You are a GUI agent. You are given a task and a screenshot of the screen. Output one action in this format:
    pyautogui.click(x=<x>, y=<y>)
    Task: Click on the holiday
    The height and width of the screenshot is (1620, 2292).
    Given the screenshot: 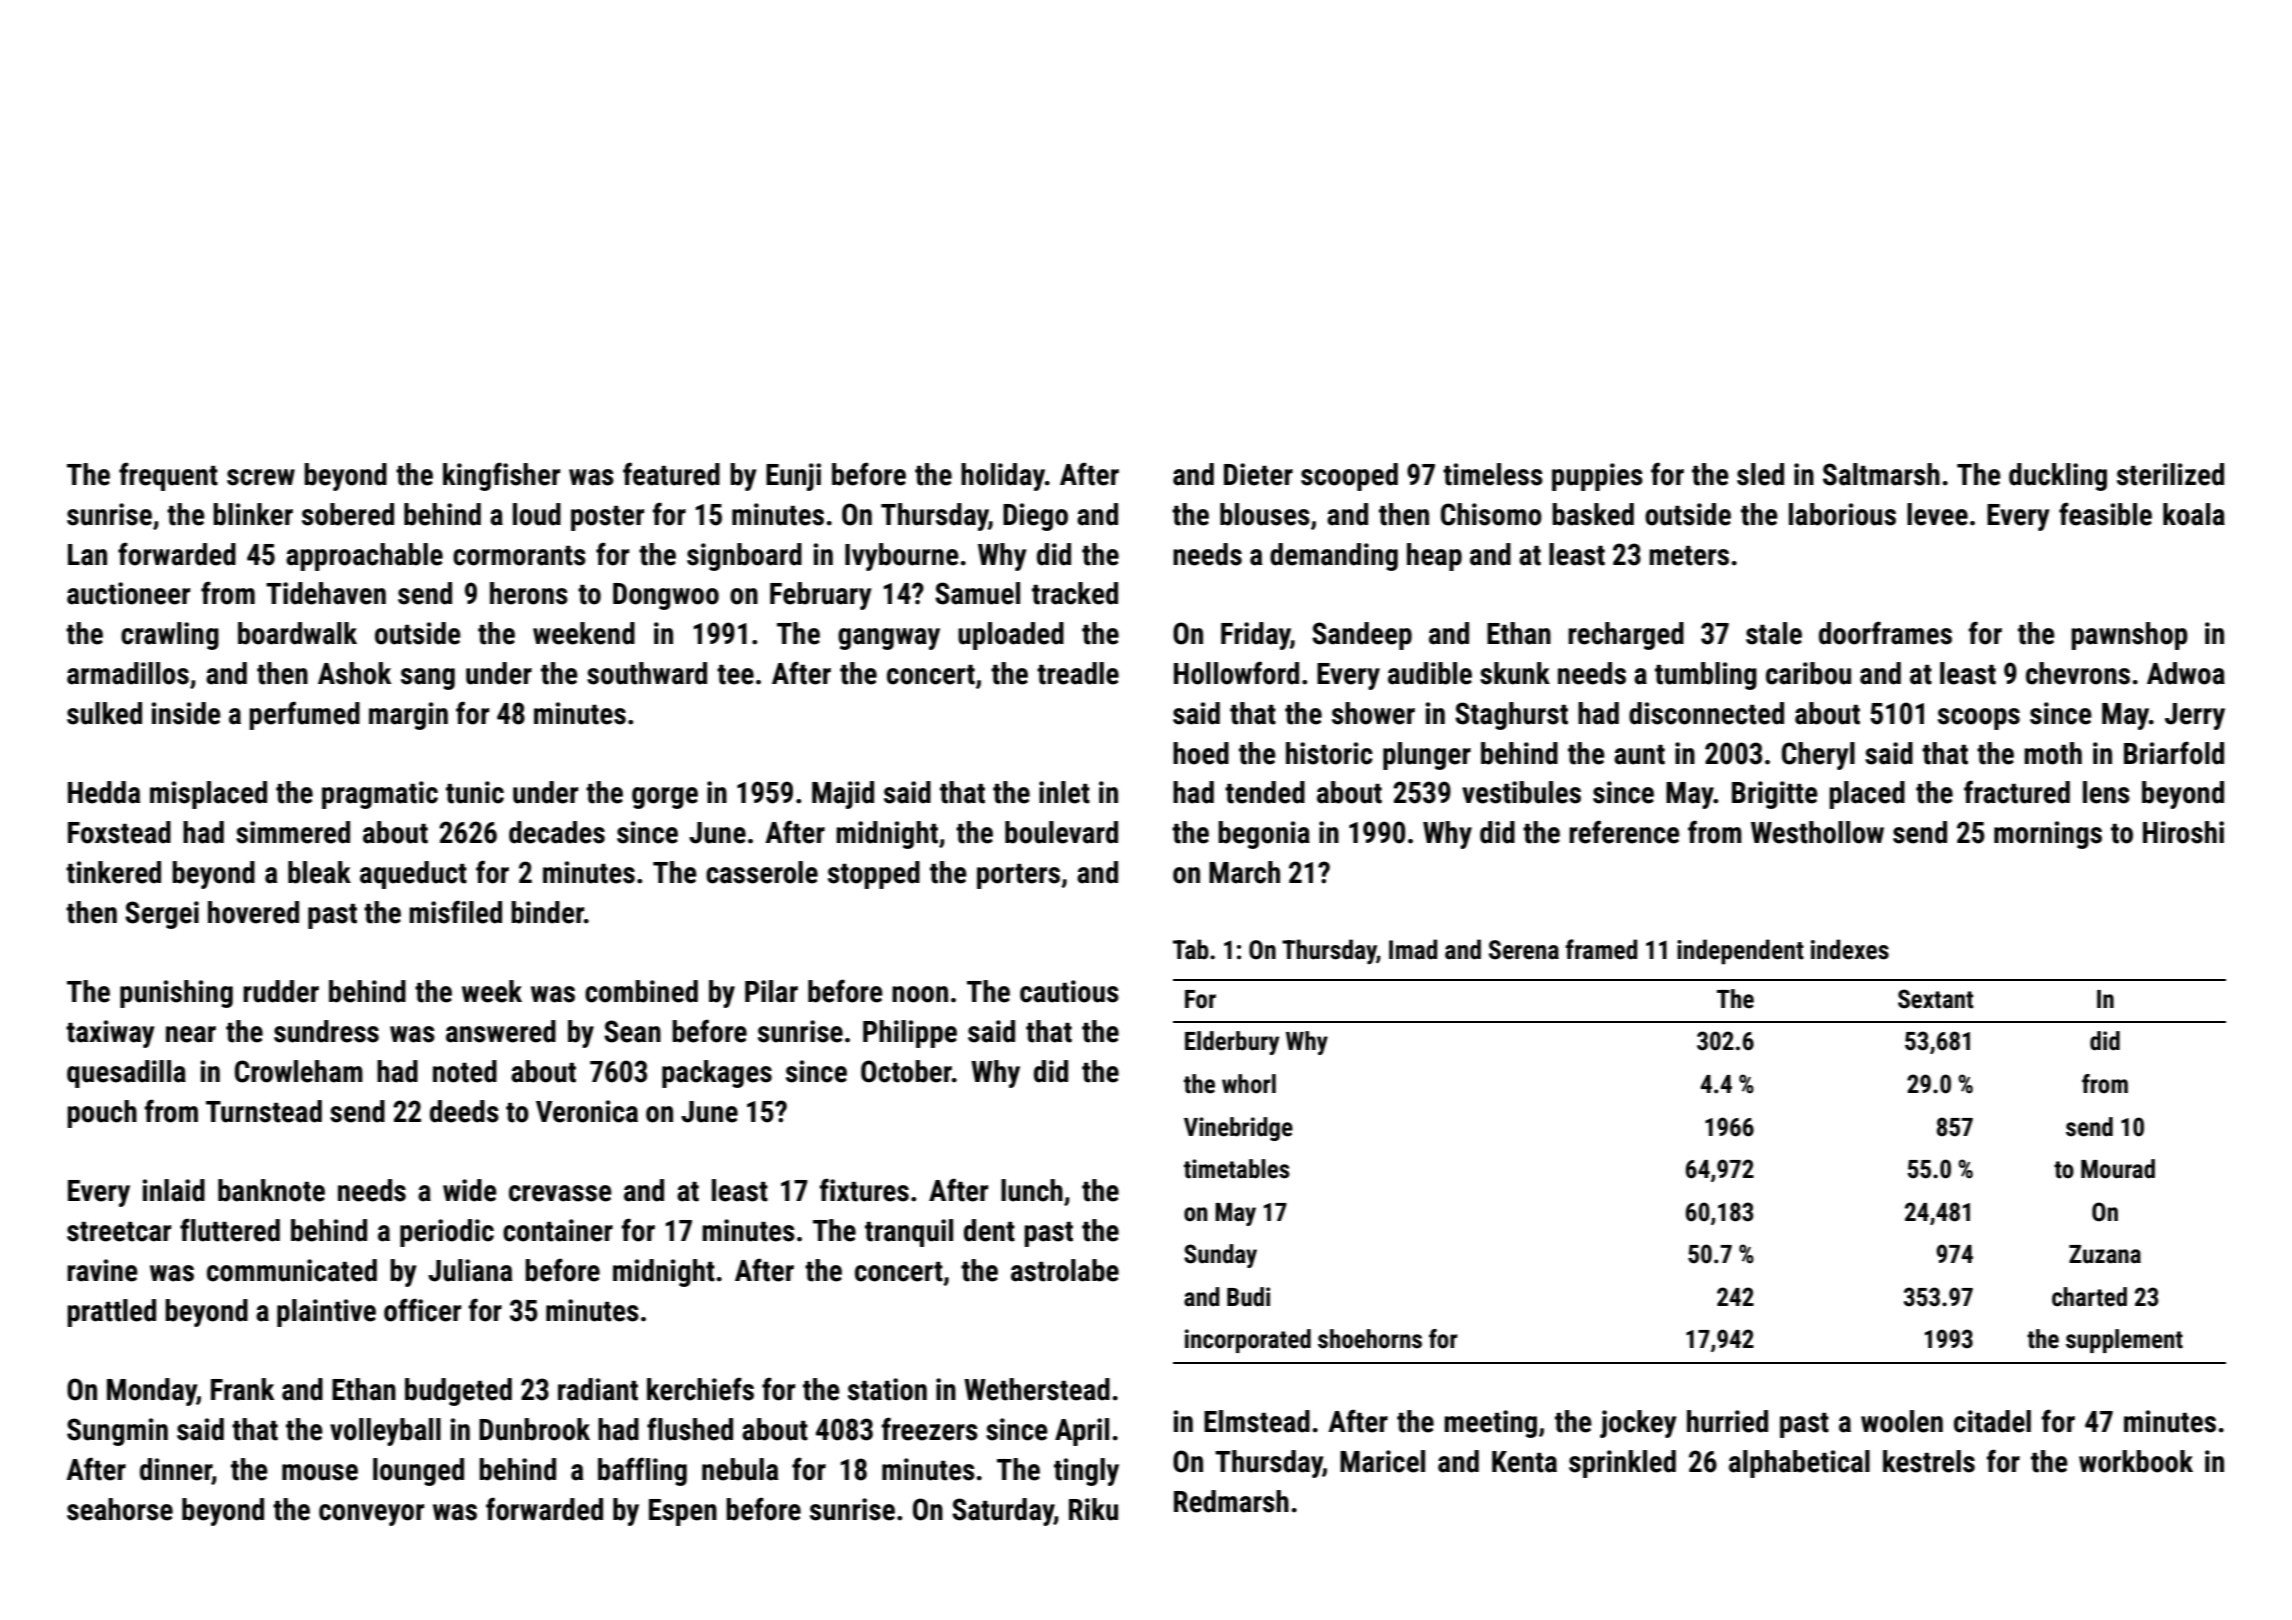 What is the action you would take?
    pyautogui.click(x=1003, y=477)
